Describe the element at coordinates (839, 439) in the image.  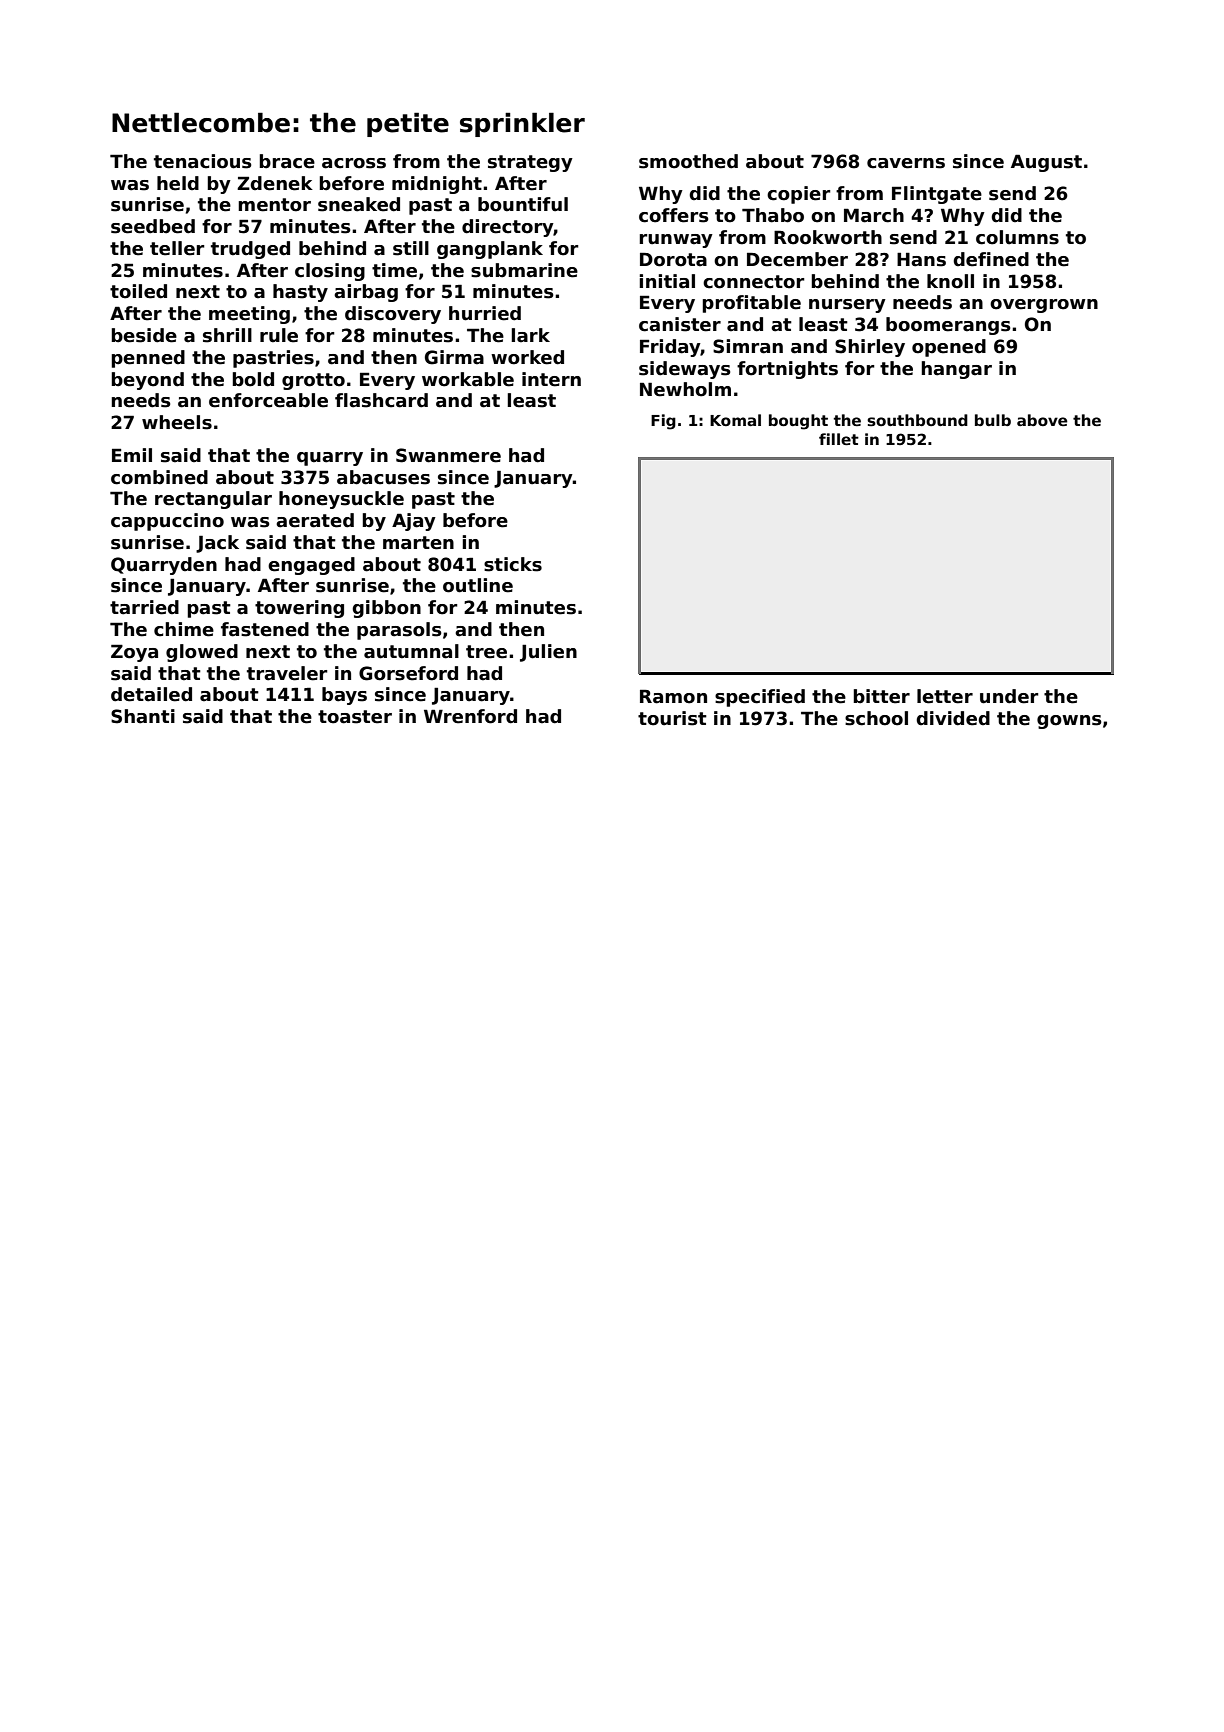
I see `fillet` at that location.
